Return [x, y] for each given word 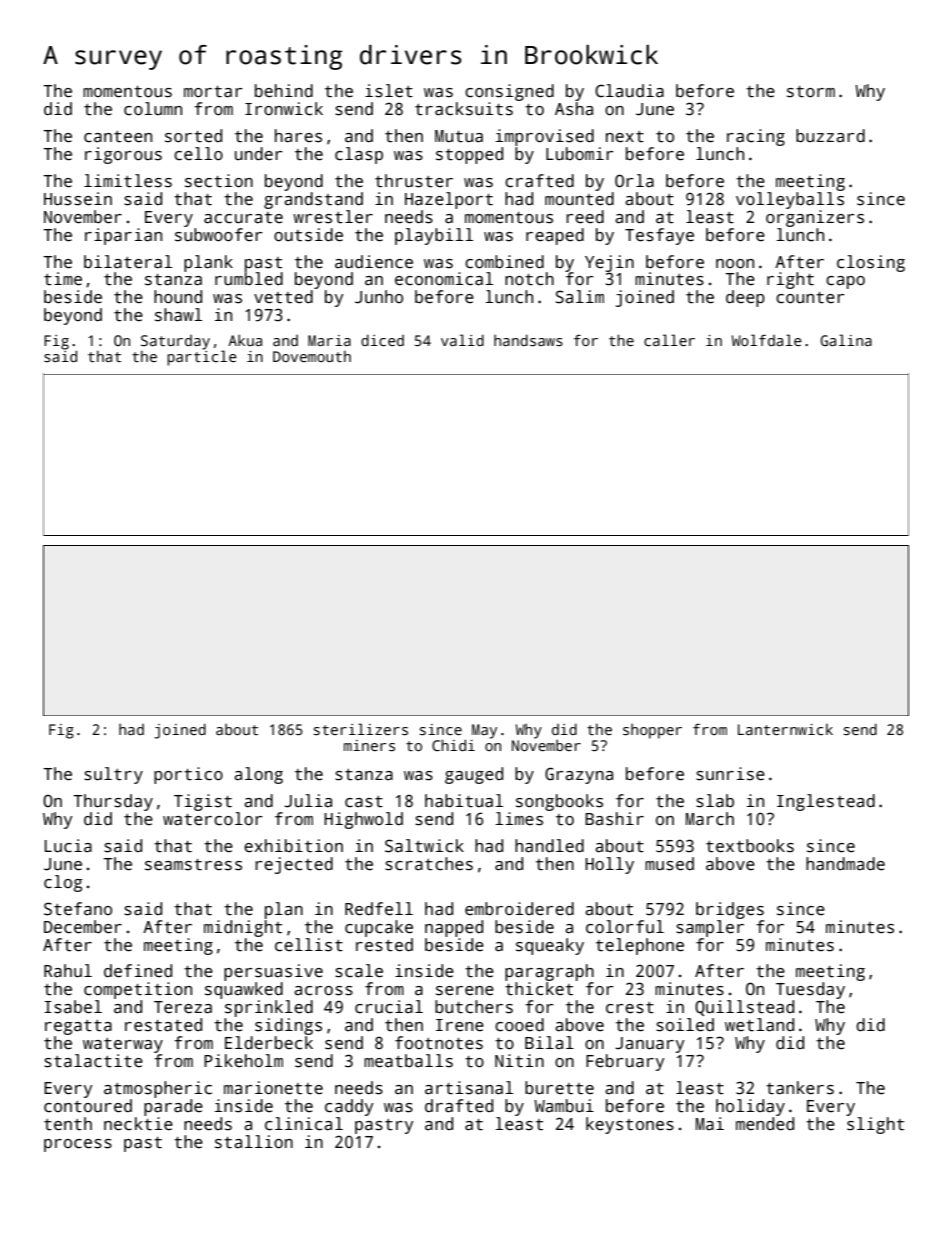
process [78, 1145]
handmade [845, 864]
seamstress [193, 865]
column [153, 109]
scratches [429, 864]
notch [529, 279]
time [63, 279]
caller [669, 340]
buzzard [830, 136]
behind [284, 91]
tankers [800, 1088]
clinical [304, 1124]
